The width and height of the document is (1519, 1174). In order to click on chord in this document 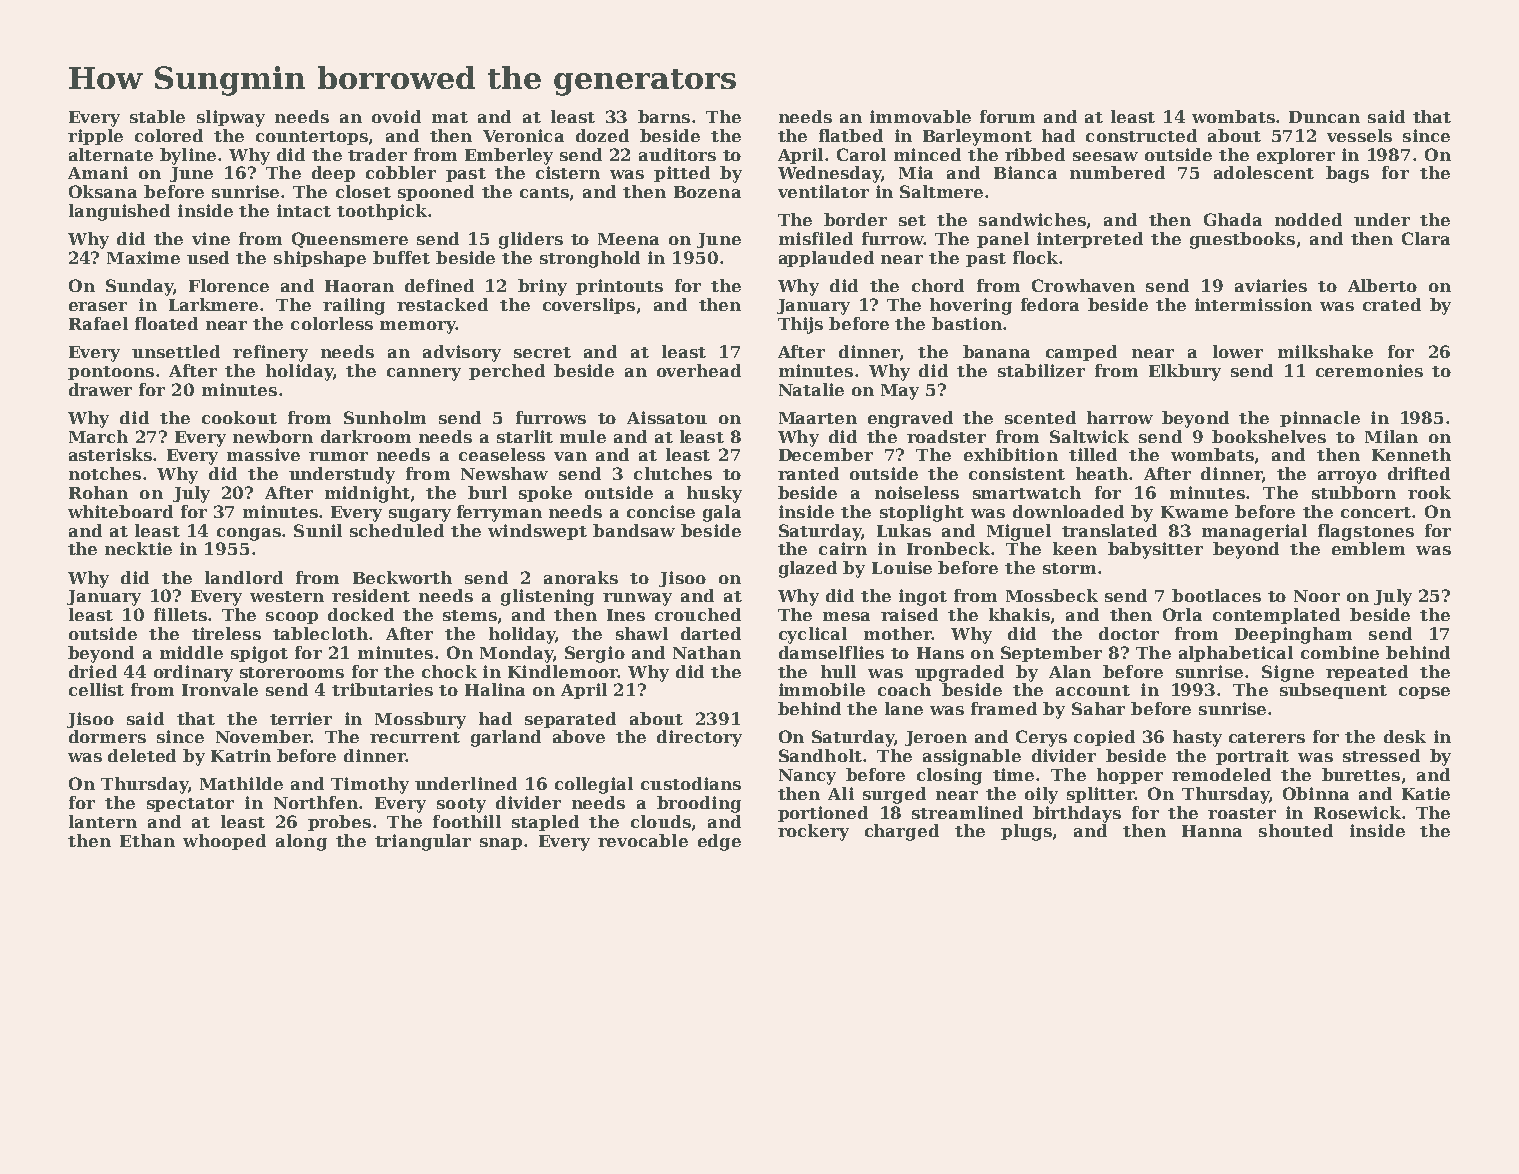, I will do `click(938, 285)`.
